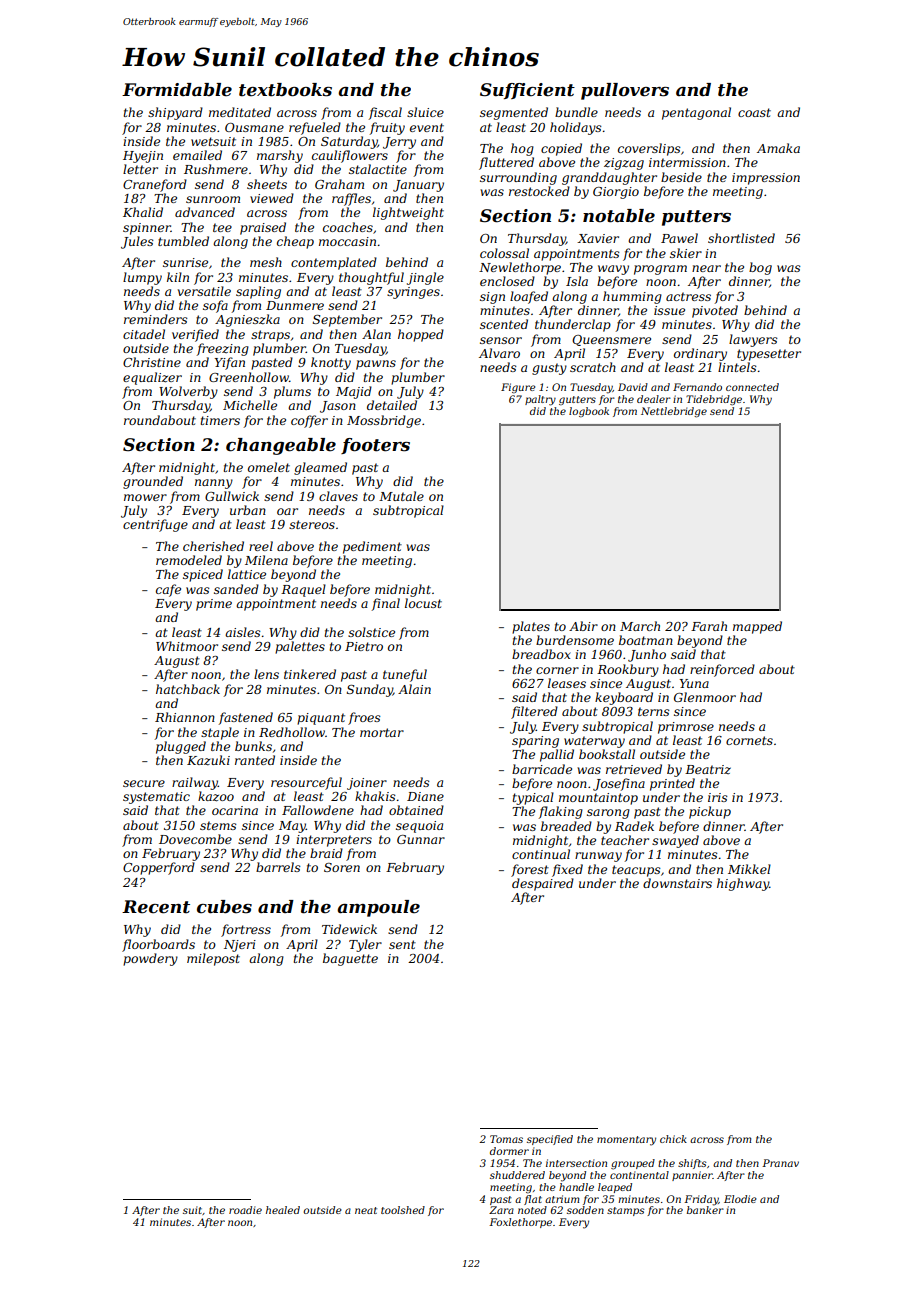  I want to click on healed, so click(283, 1210).
